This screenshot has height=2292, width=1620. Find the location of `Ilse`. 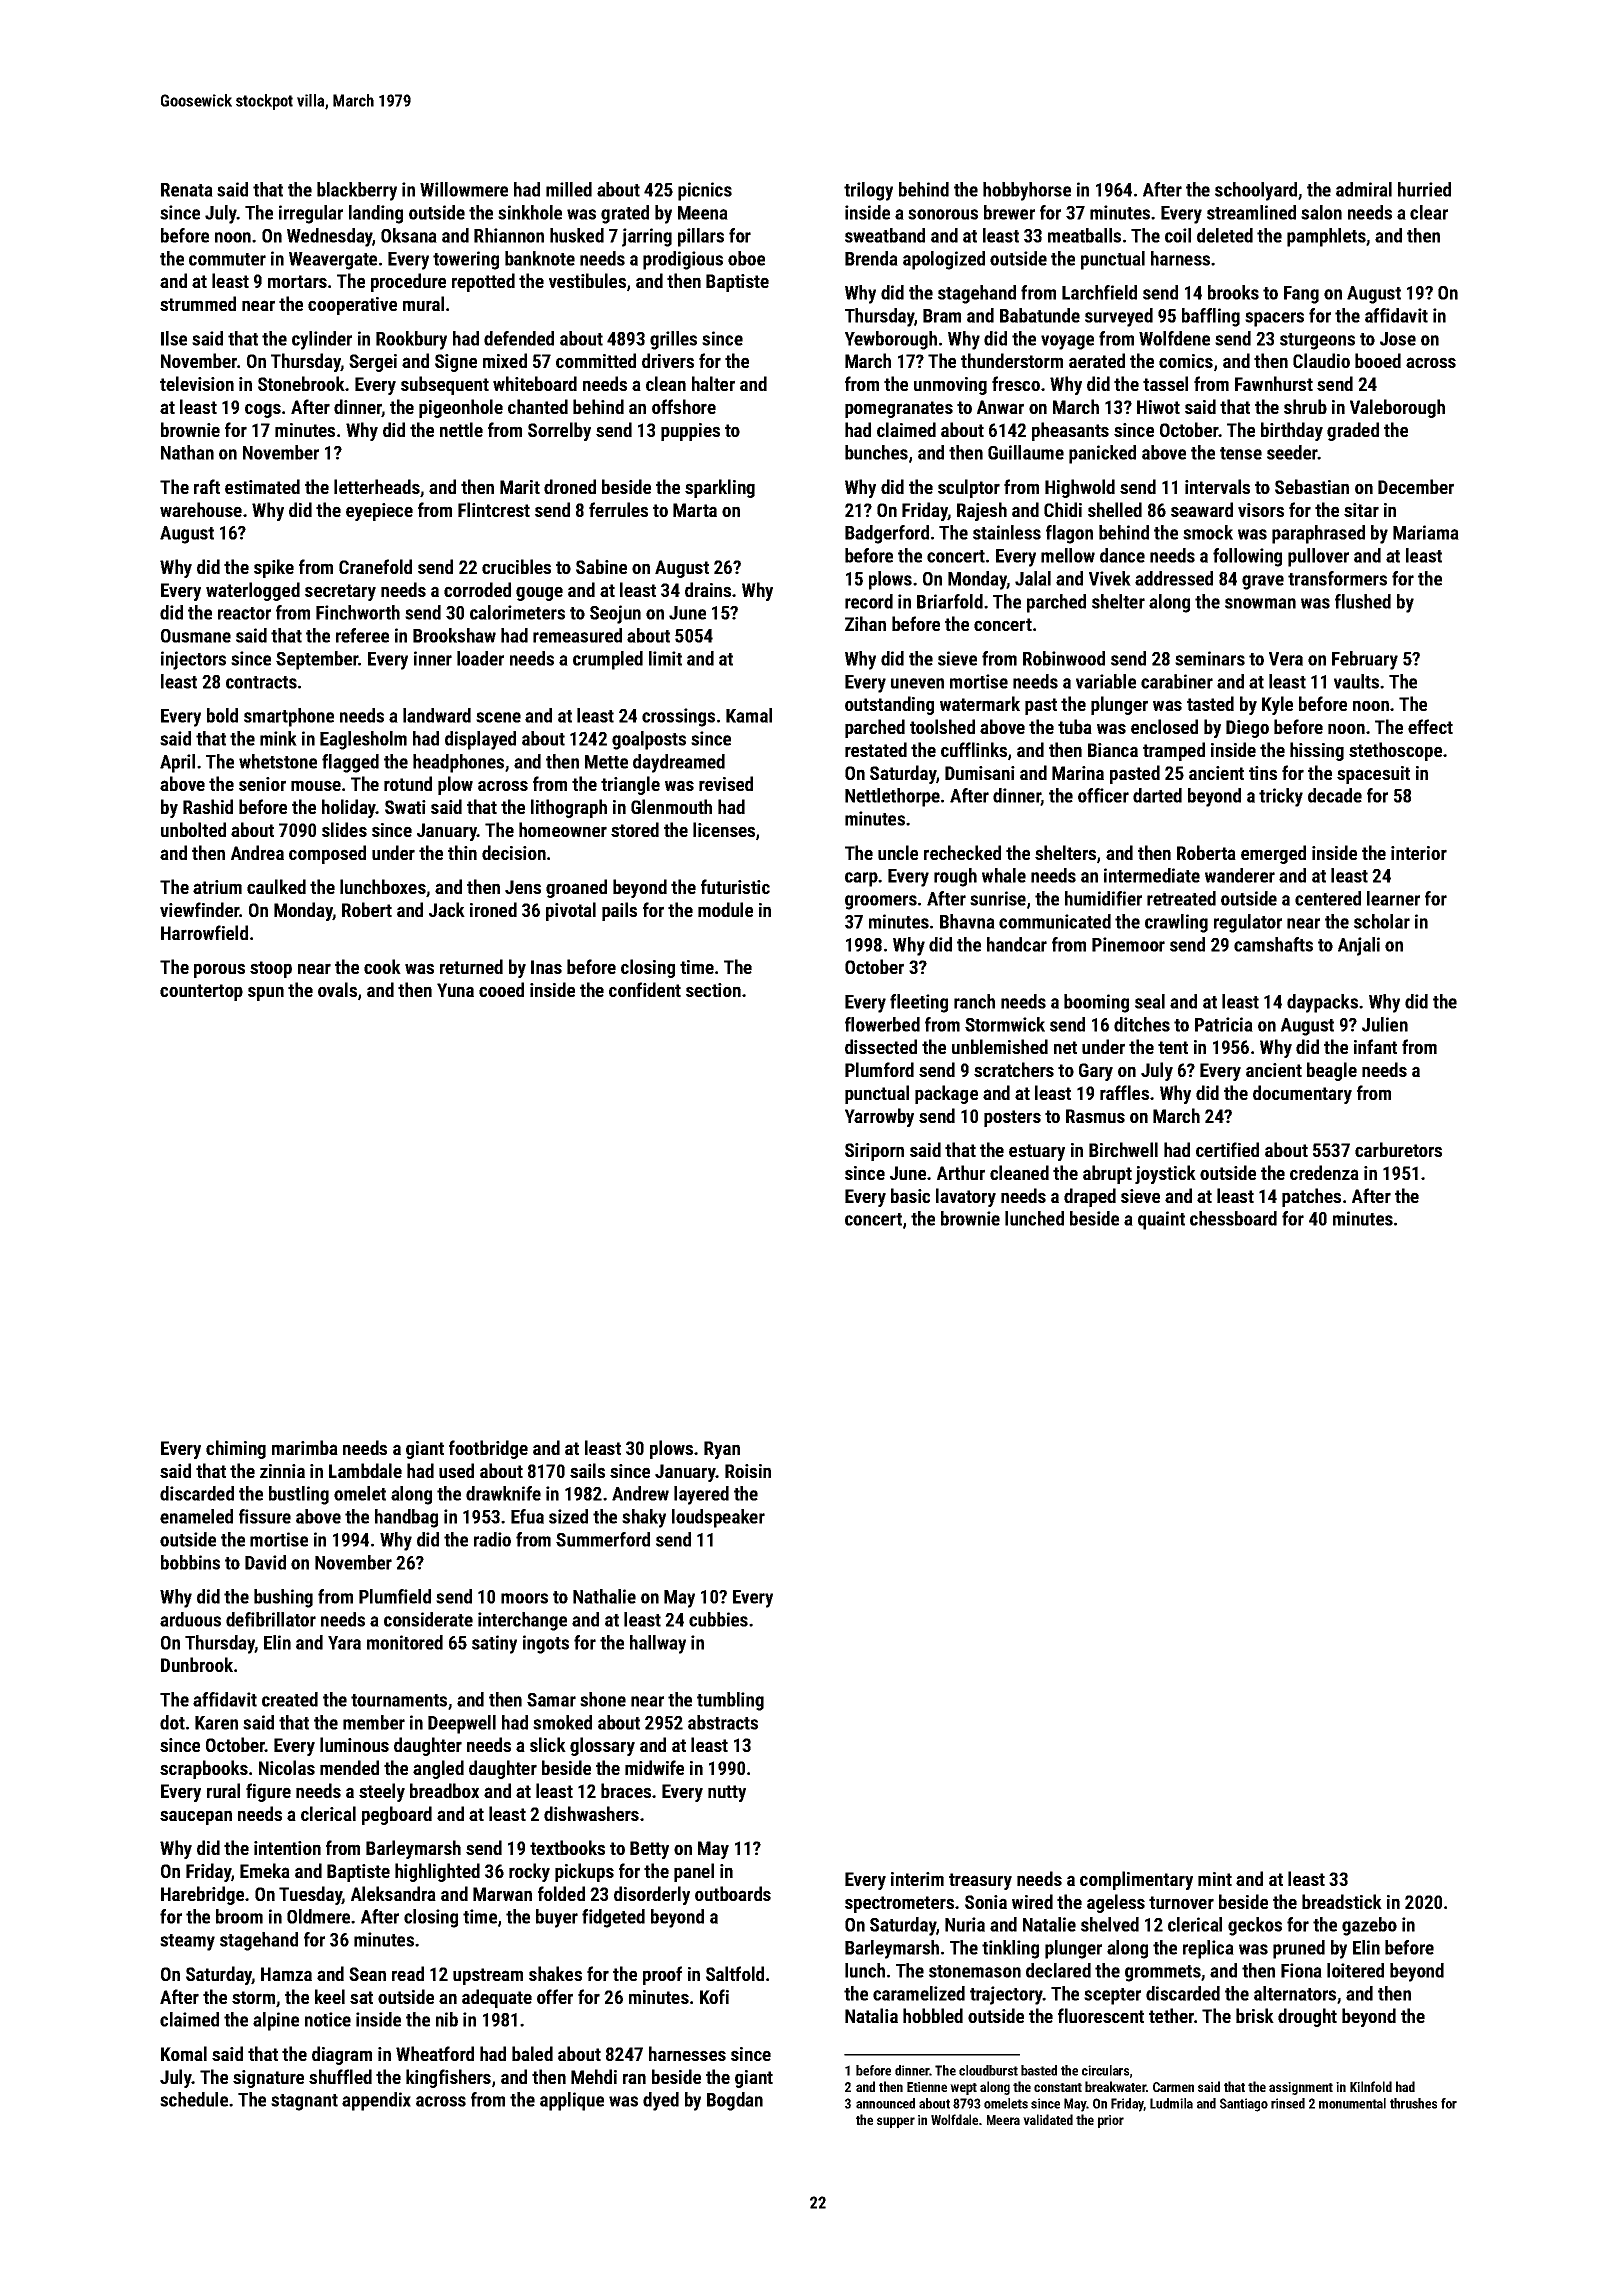

Ilse is located at coordinates (174, 338).
